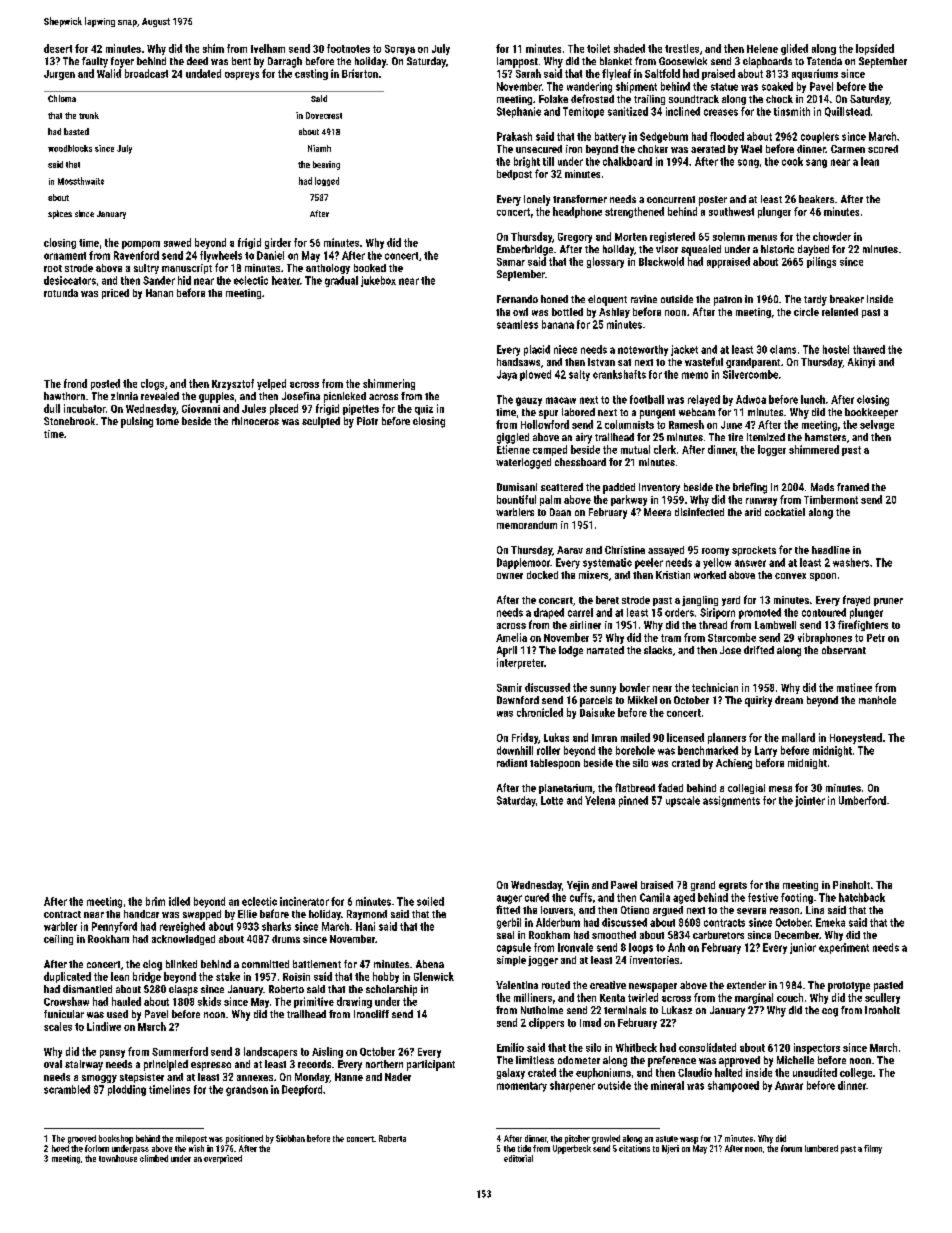 This screenshot has height=1233, width=952. Describe the element at coordinates (659, 488) in the screenshot. I see `inventory` at that location.
